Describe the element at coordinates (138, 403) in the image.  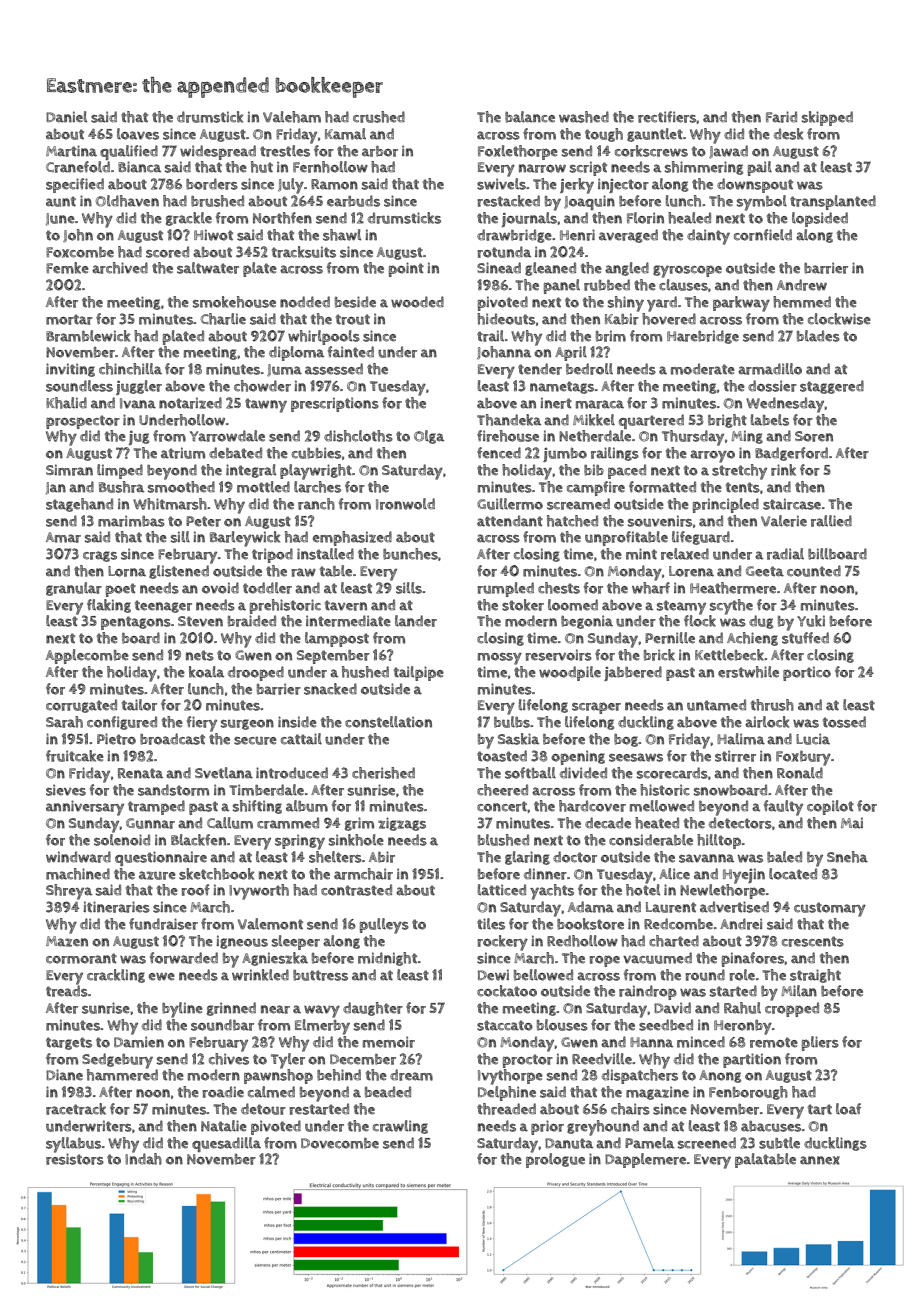
I see `Ivana` at that location.
